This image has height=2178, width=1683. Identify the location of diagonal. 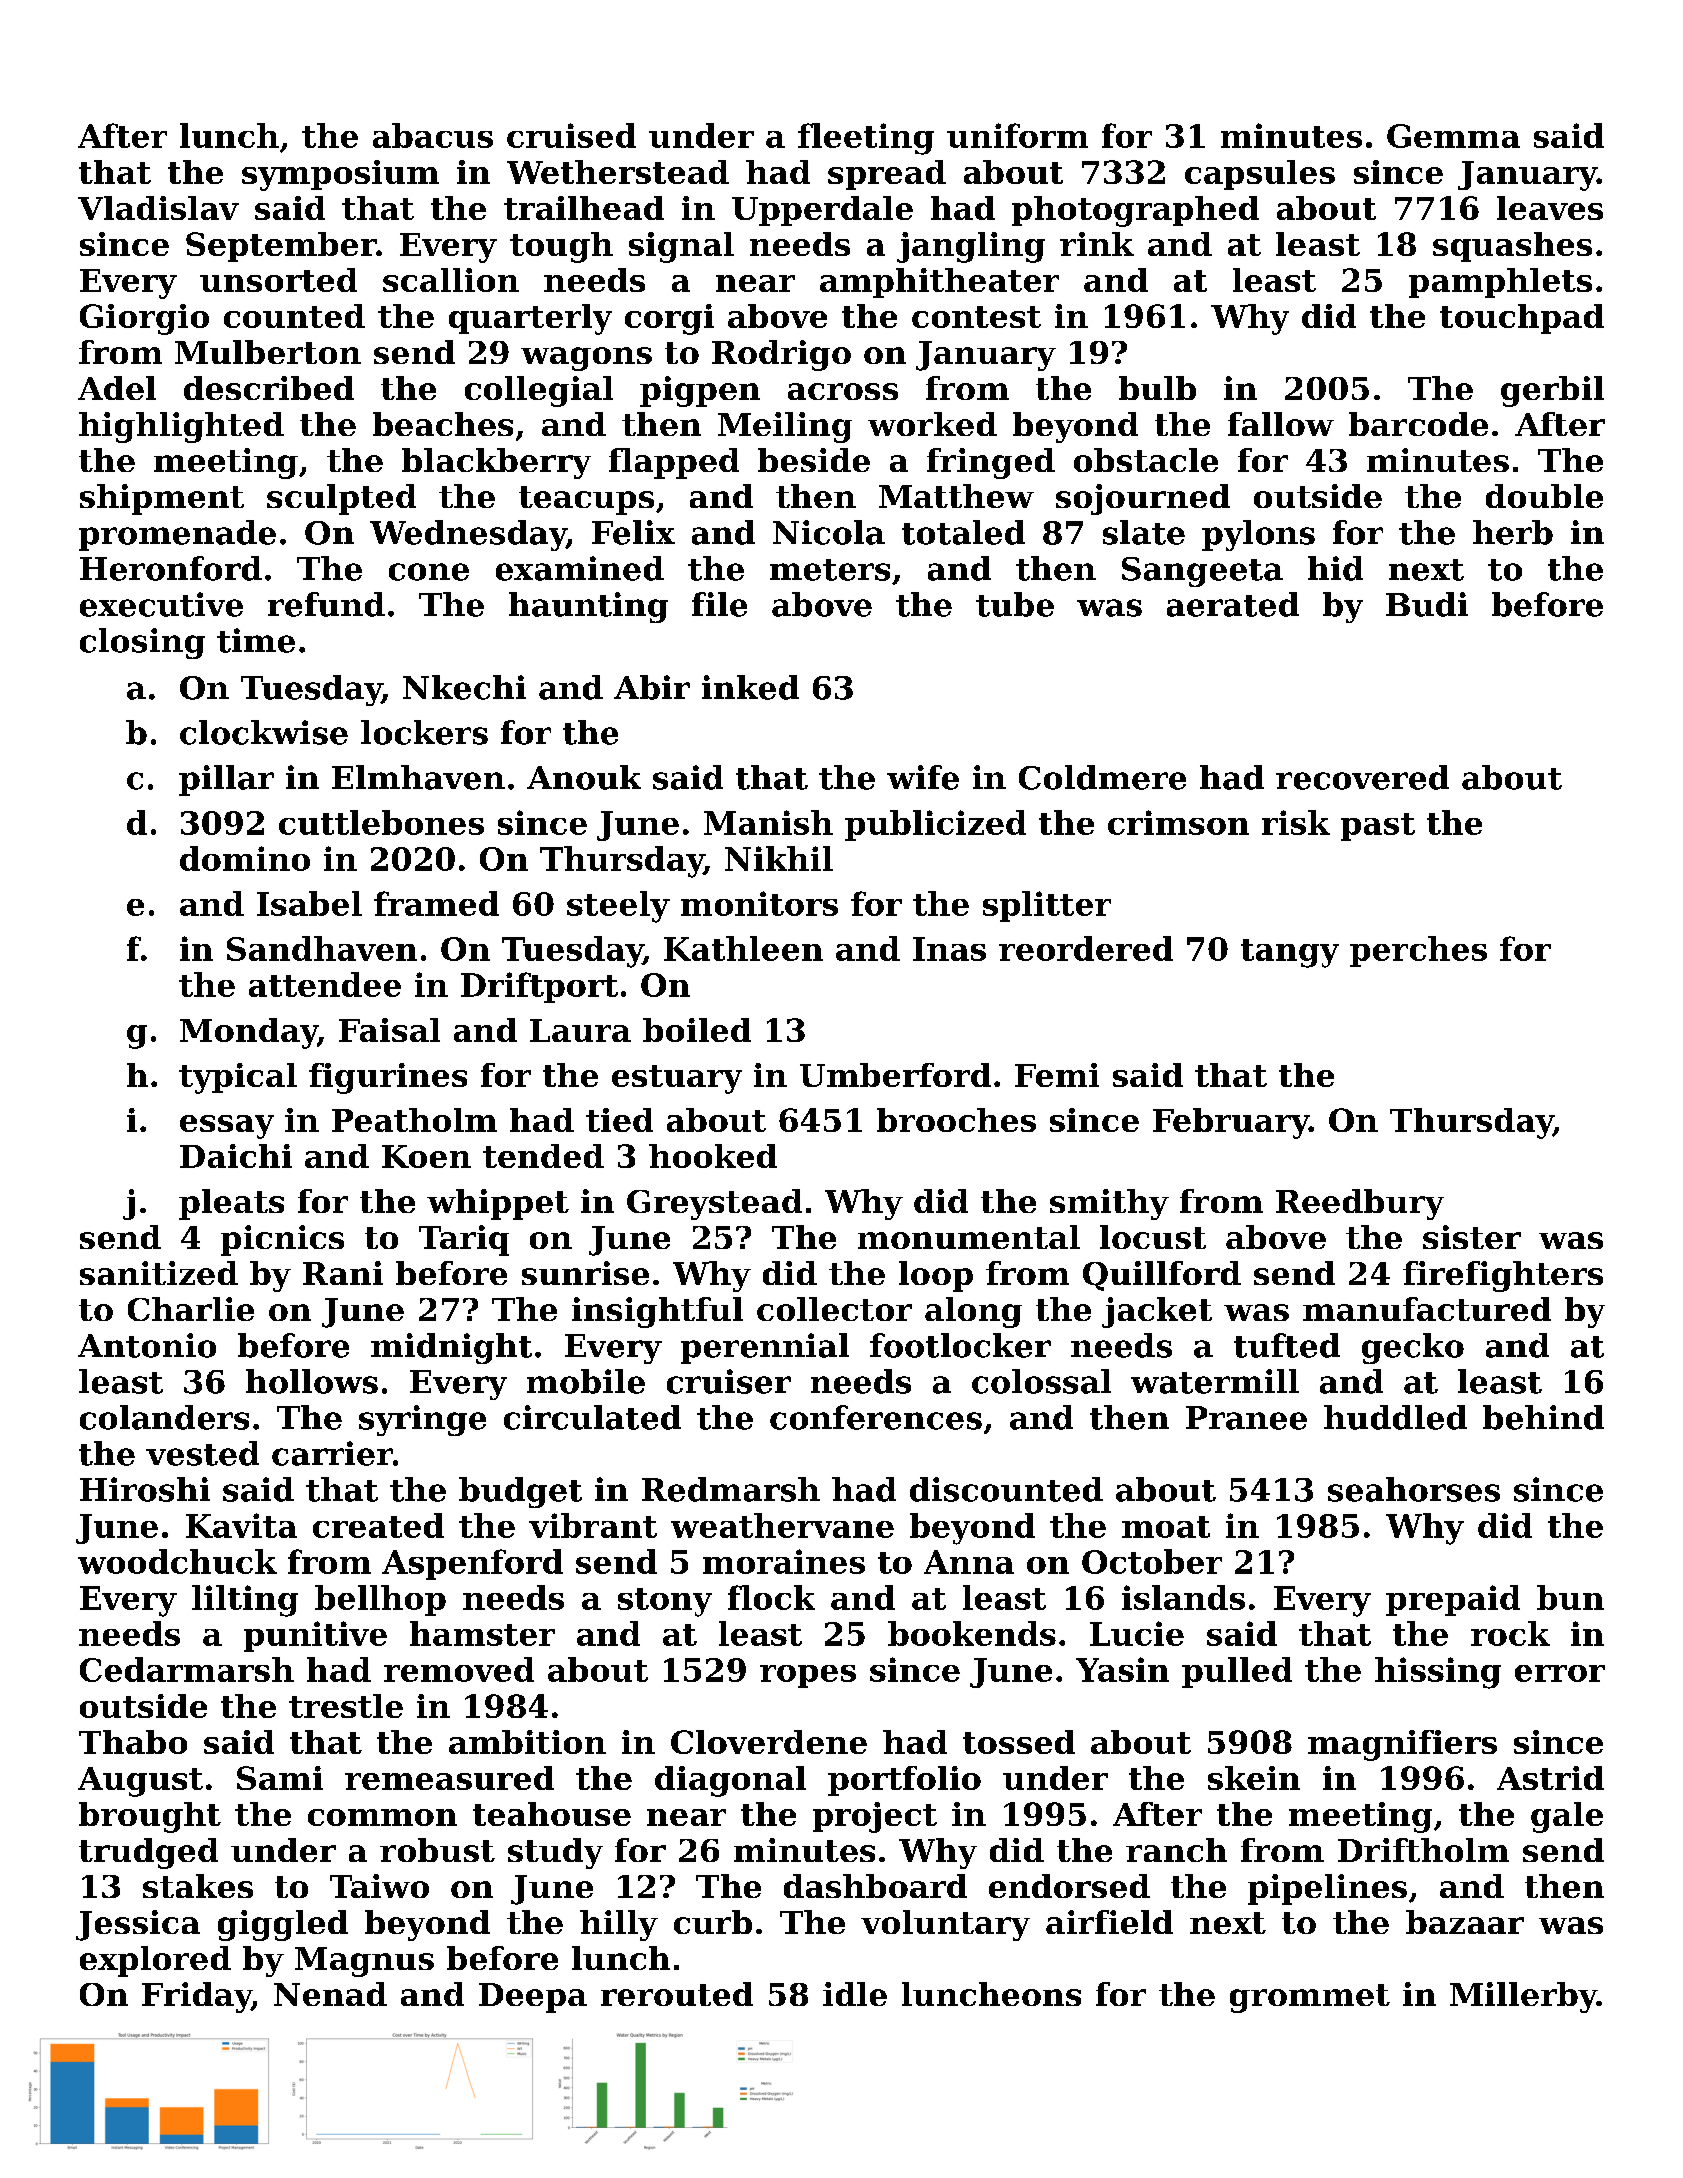
(730, 1781).
